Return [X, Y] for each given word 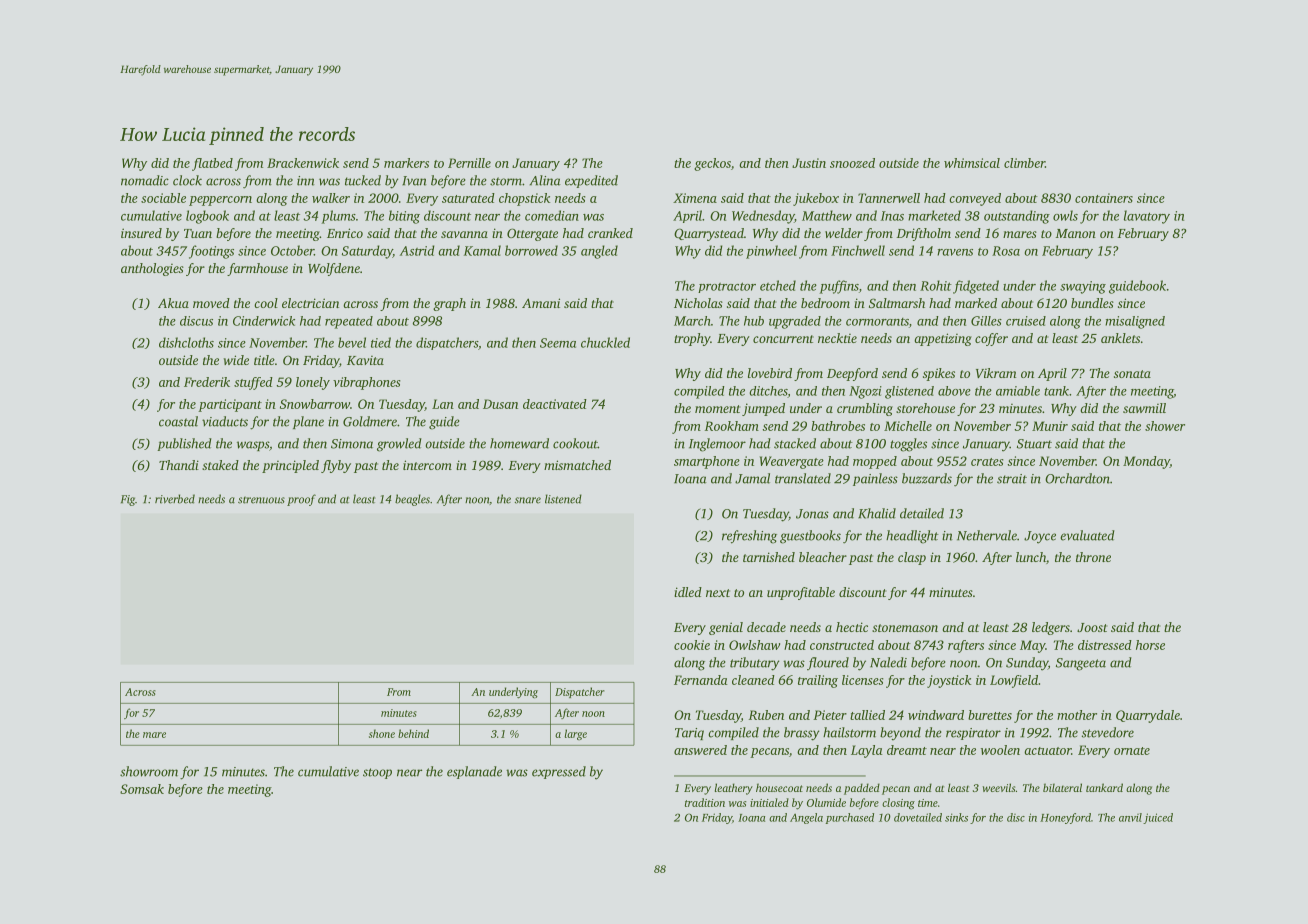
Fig [128, 500]
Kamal [482, 250]
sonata [1132, 374]
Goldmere [370, 421]
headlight [912, 537]
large [576, 734]
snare [528, 500]
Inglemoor [717, 445]
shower [1165, 426]
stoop [377, 773]
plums [338, 217]
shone [382, 733]
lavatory [1147, 217]
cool [266, 303]
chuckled [605, 342]
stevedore [1108, 732]
